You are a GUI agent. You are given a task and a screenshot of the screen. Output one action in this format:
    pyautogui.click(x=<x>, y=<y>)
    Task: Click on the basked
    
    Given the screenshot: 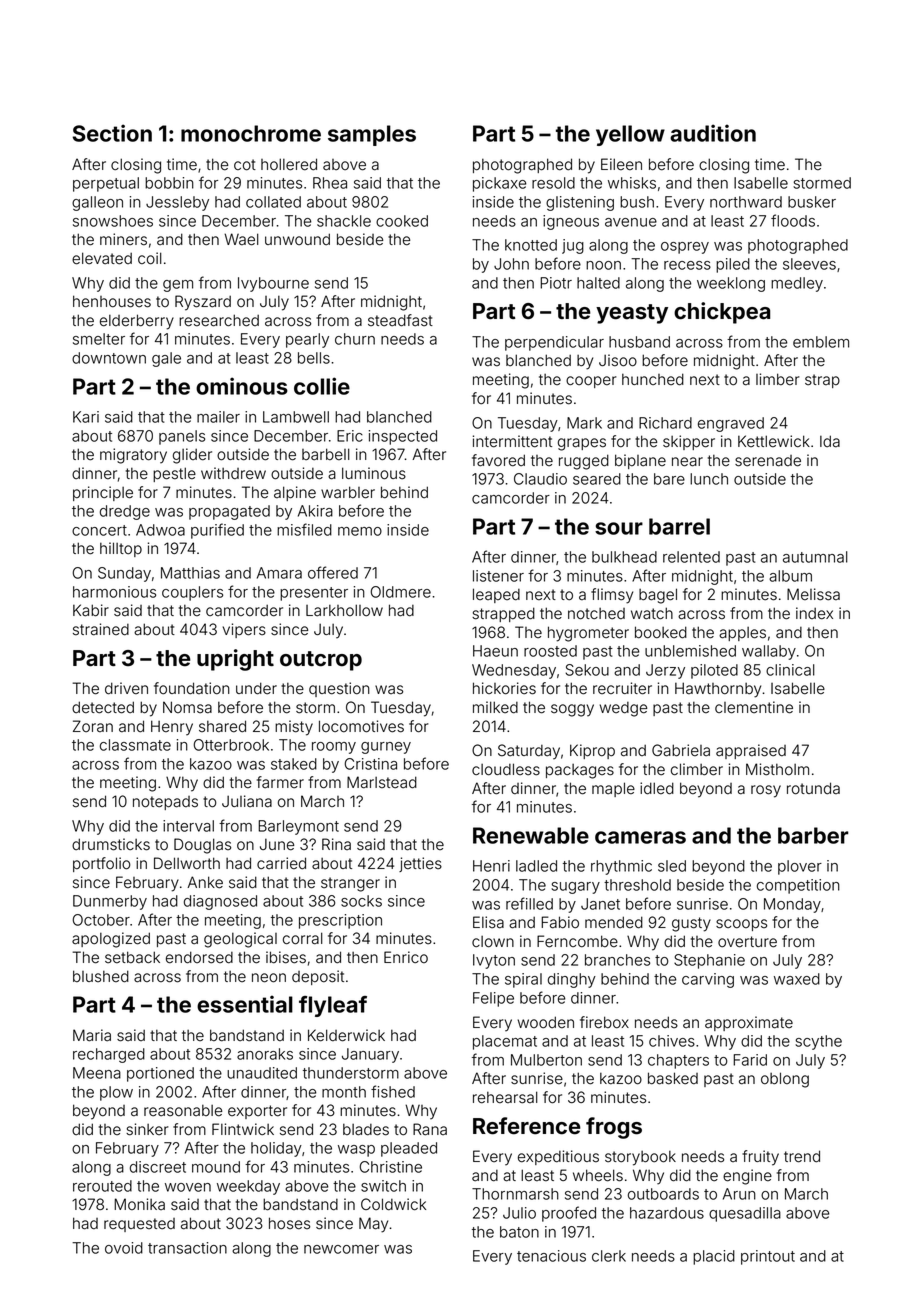 What is the action you would take?
    pyautogui.click(x=673, y=1078)
